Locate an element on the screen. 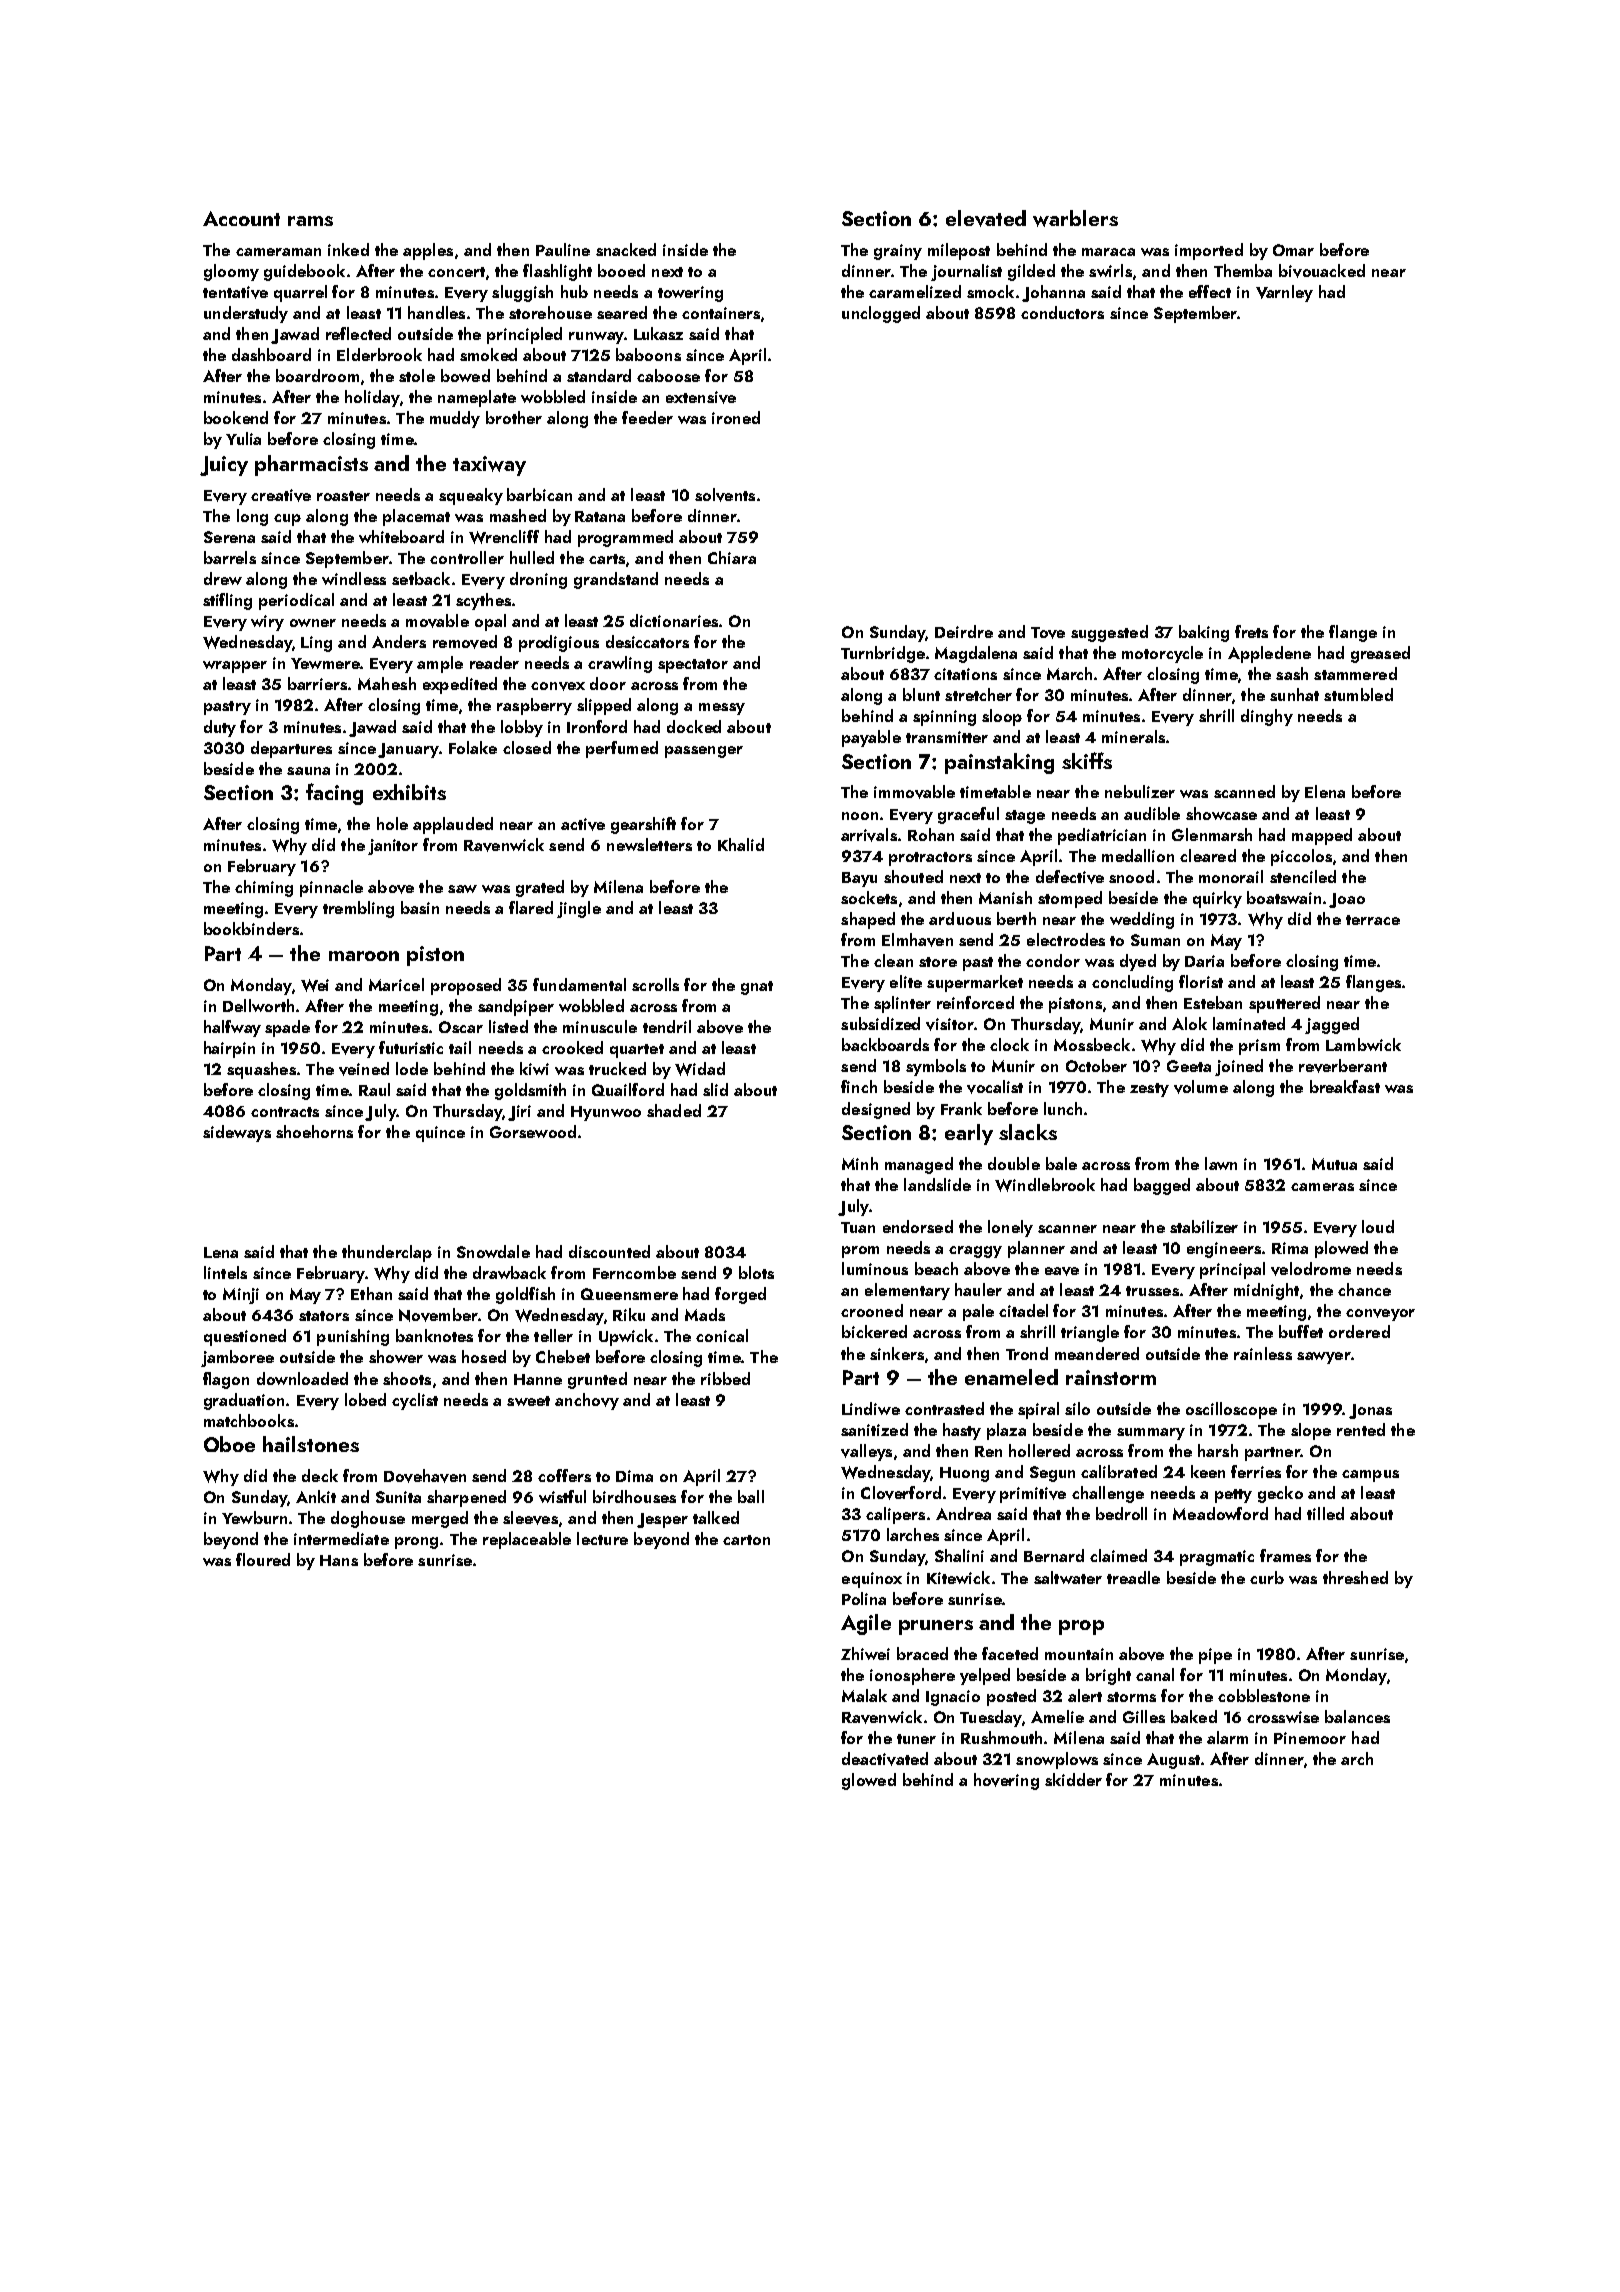  prong is located at coordinates (416, 1543).
